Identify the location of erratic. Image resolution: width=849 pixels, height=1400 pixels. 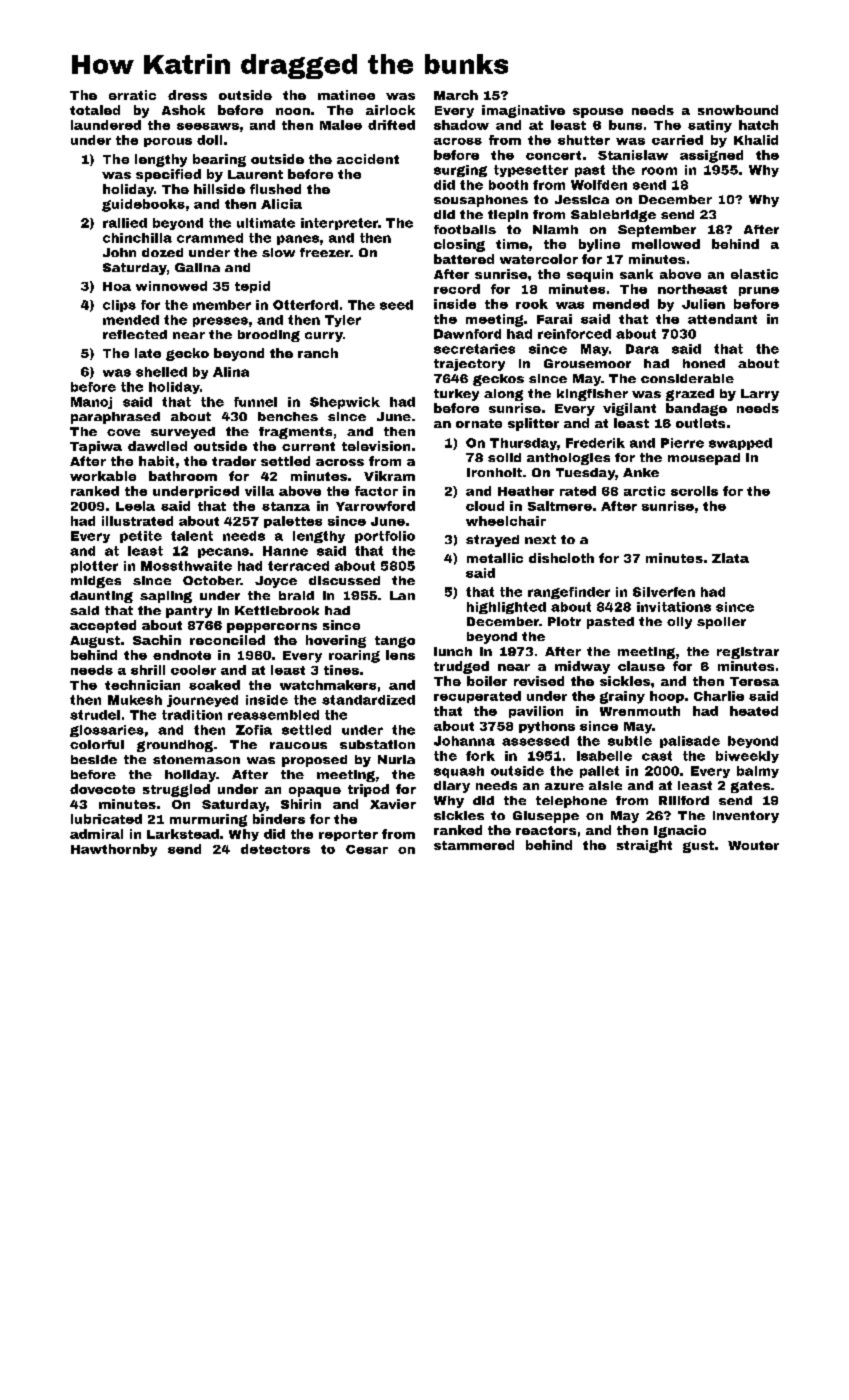
(132, 95).
